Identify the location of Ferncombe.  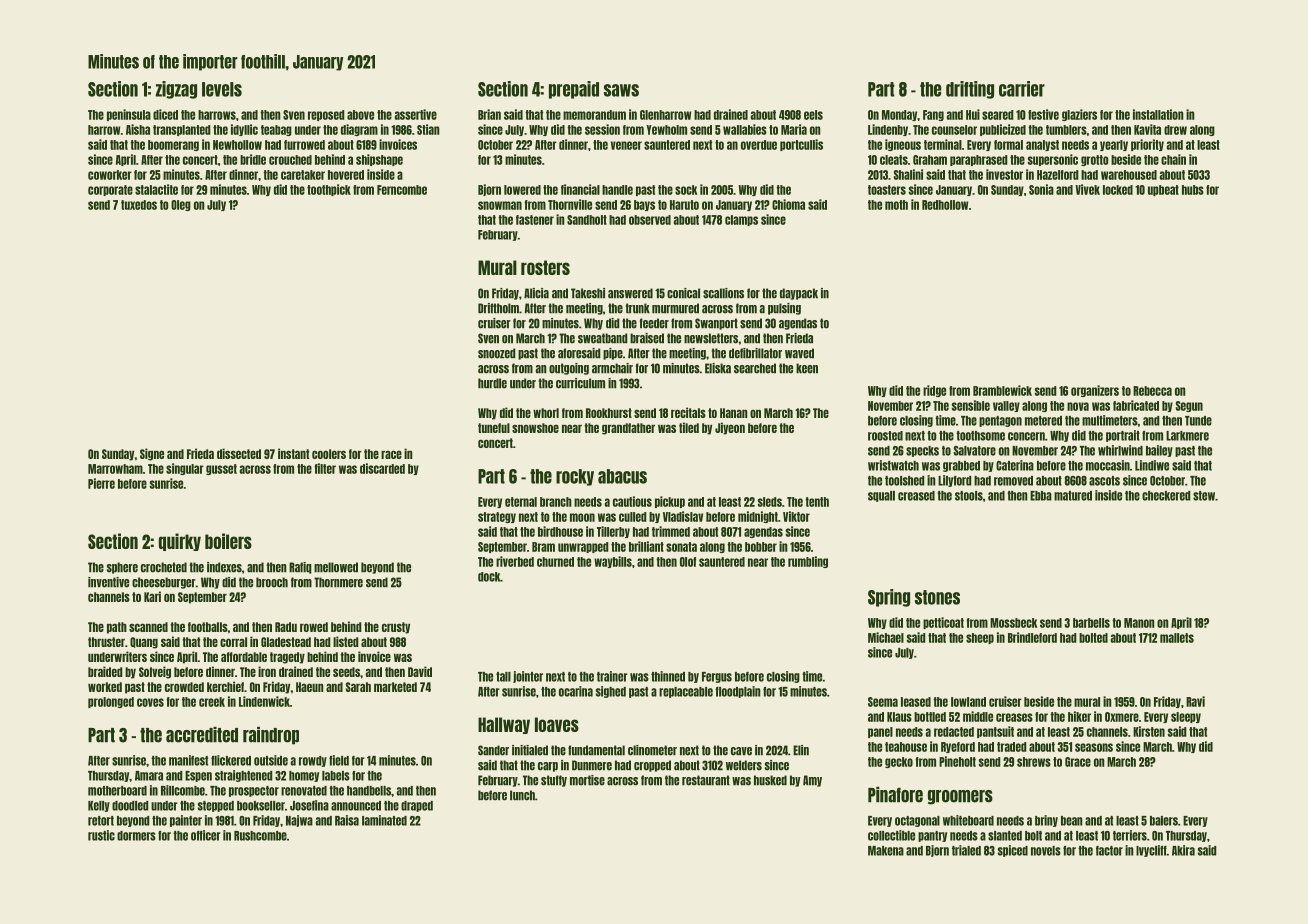
(402, 190).
